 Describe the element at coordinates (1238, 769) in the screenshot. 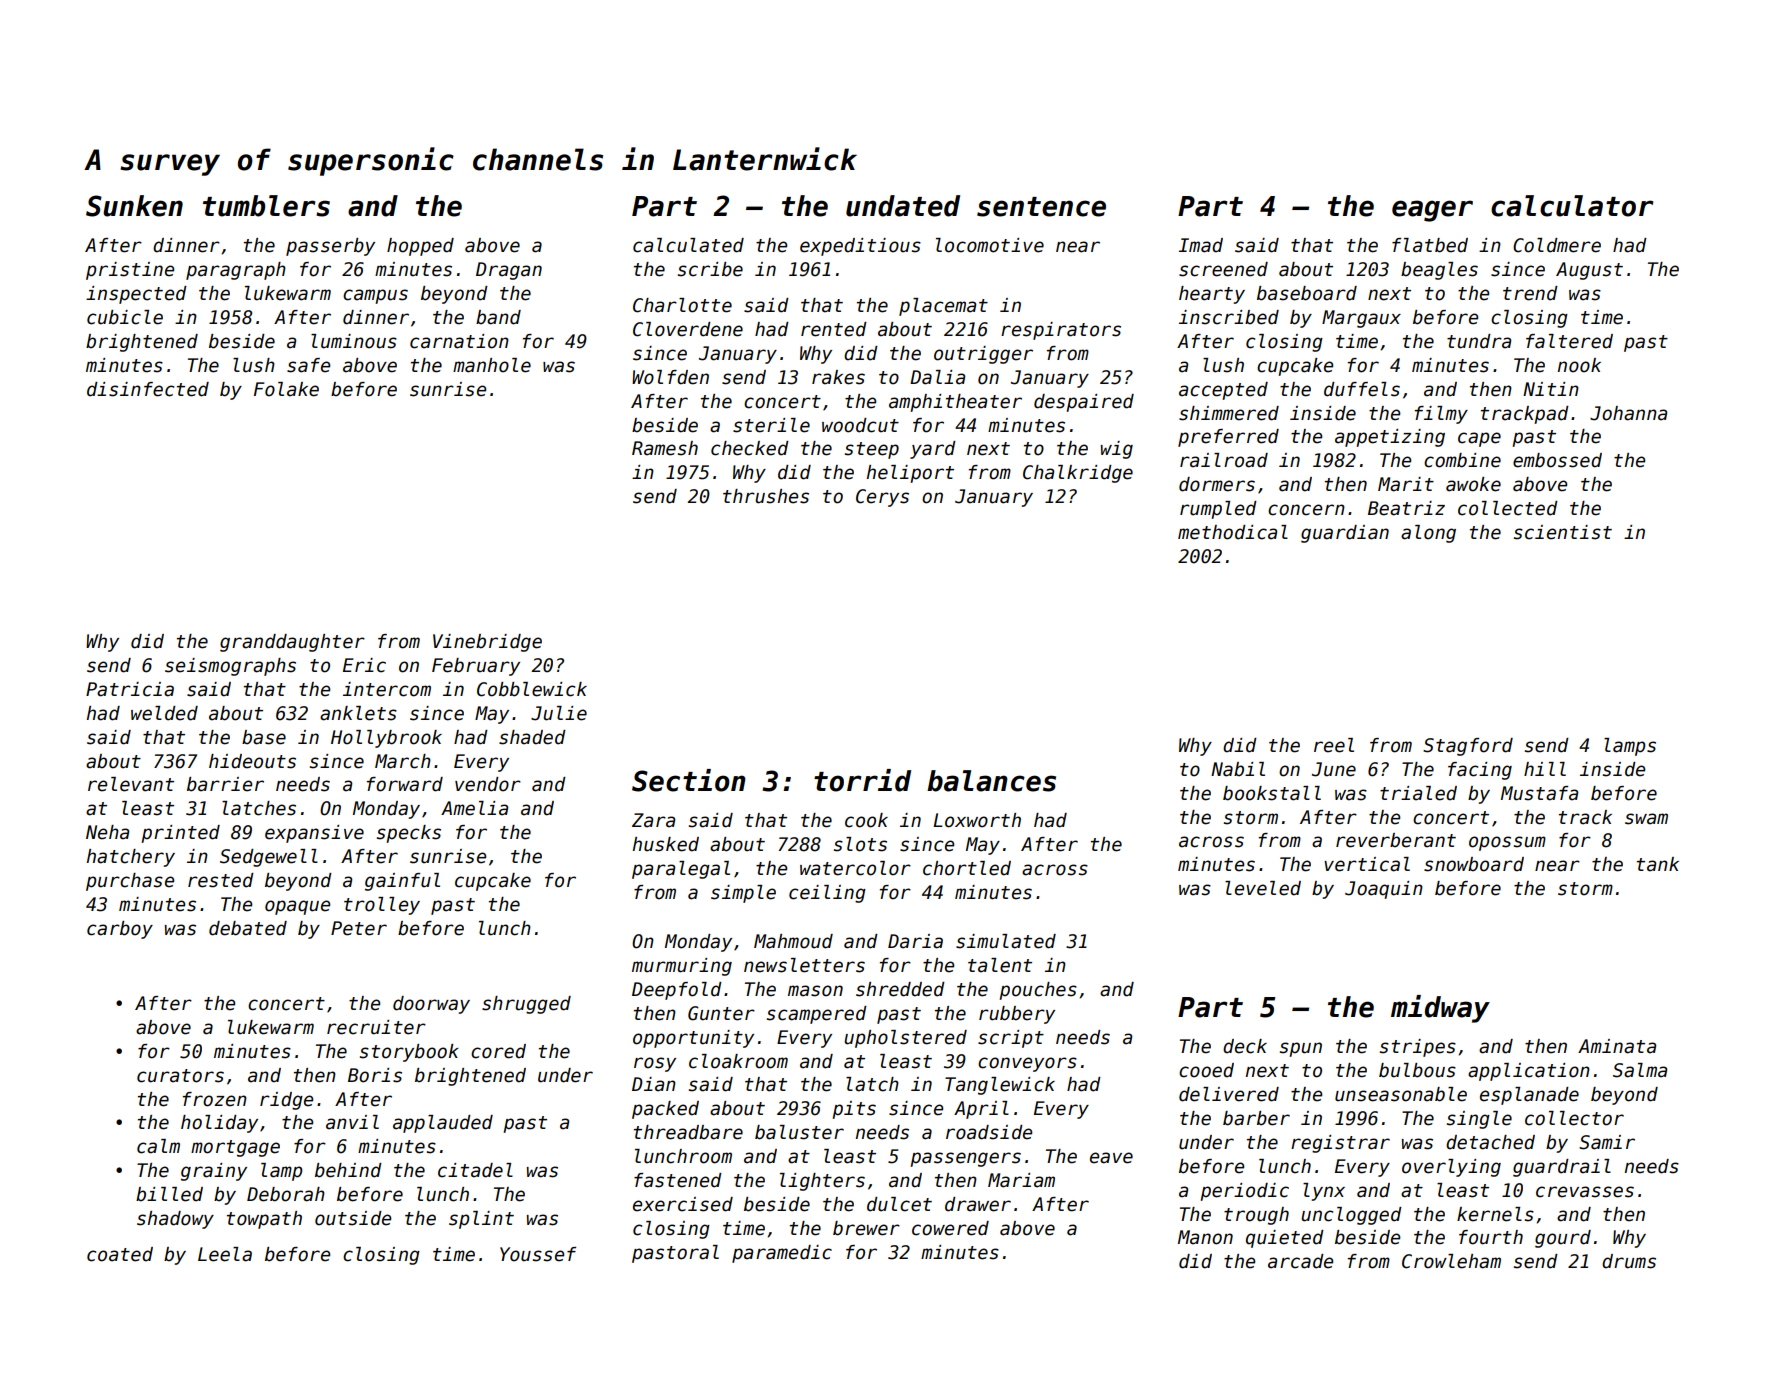

I see `Nabil` at that location.
